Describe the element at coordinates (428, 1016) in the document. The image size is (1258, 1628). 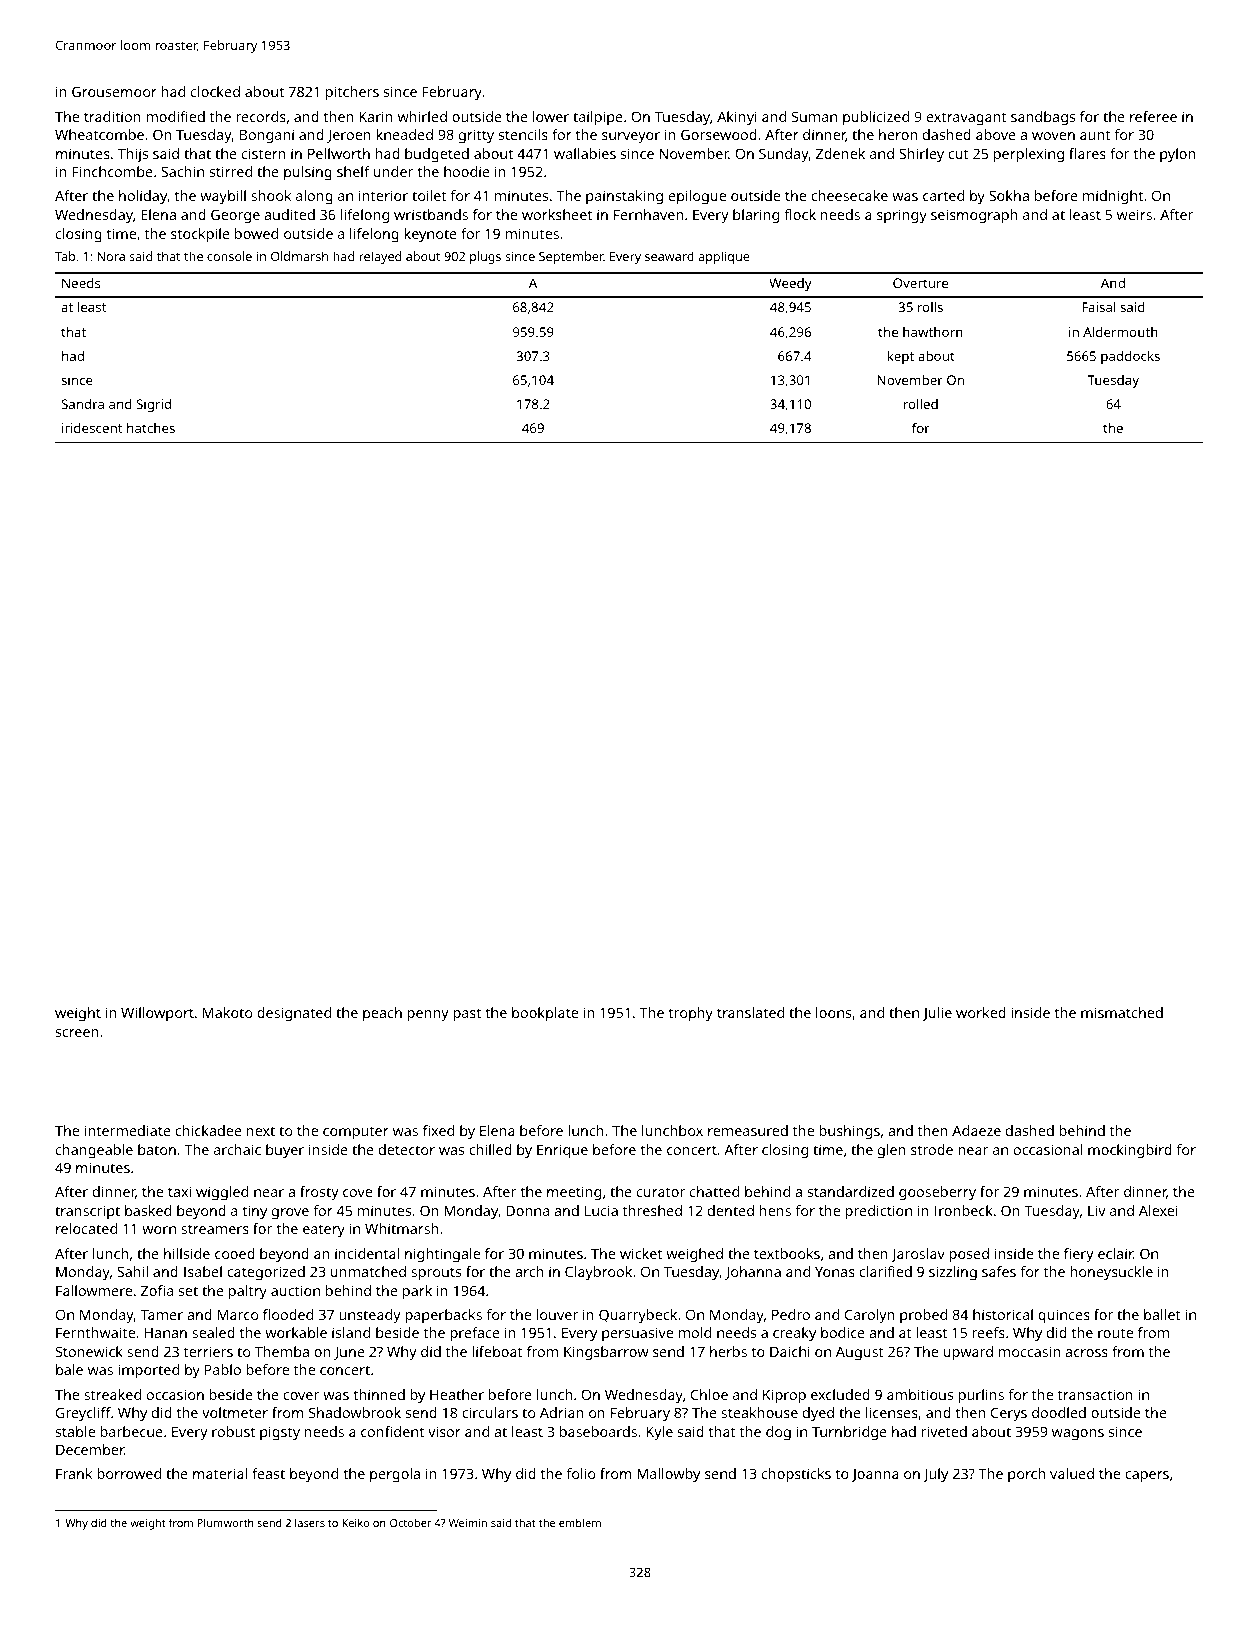
I see `penny` at that location.
